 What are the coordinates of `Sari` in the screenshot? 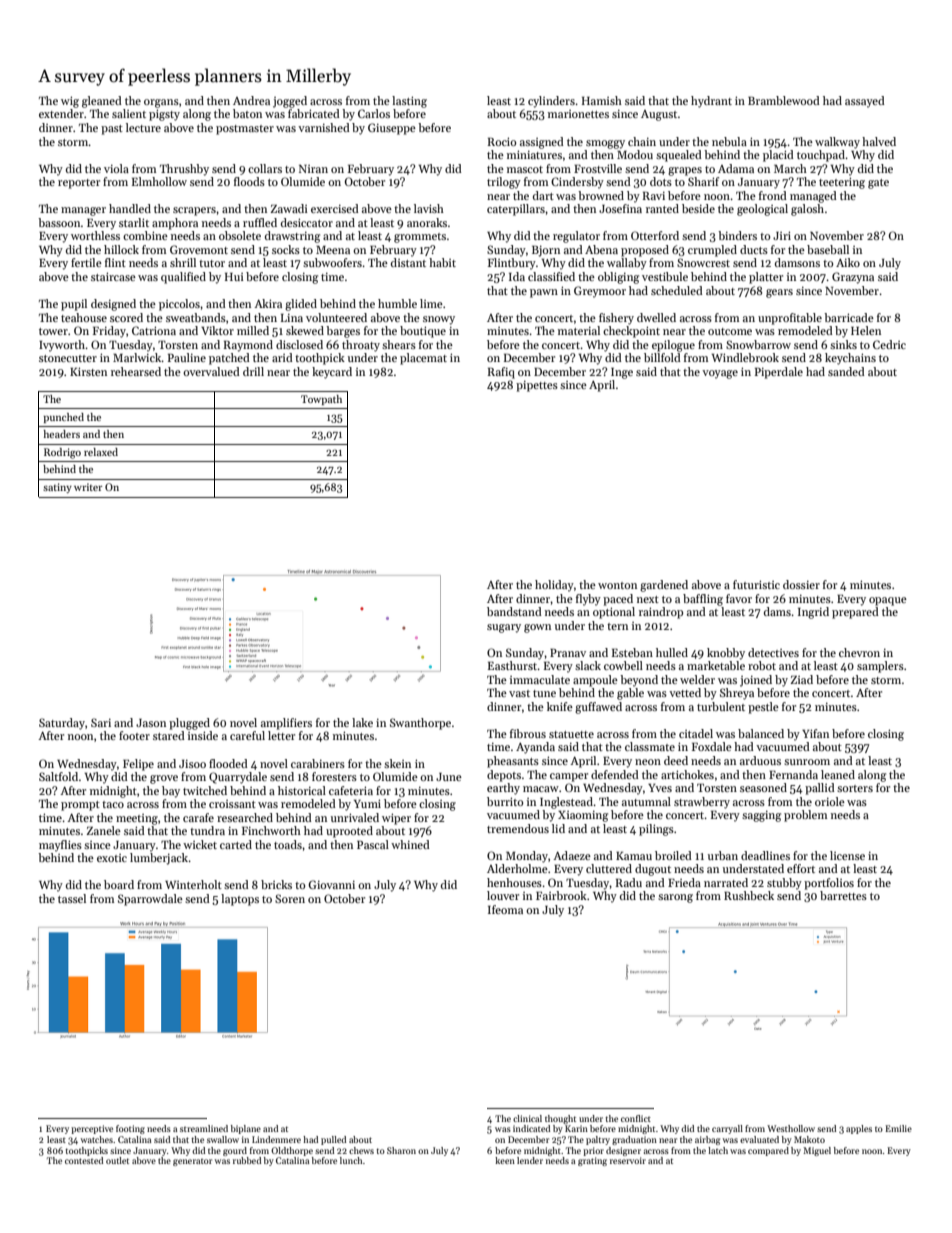 It's located at (101, 722).
